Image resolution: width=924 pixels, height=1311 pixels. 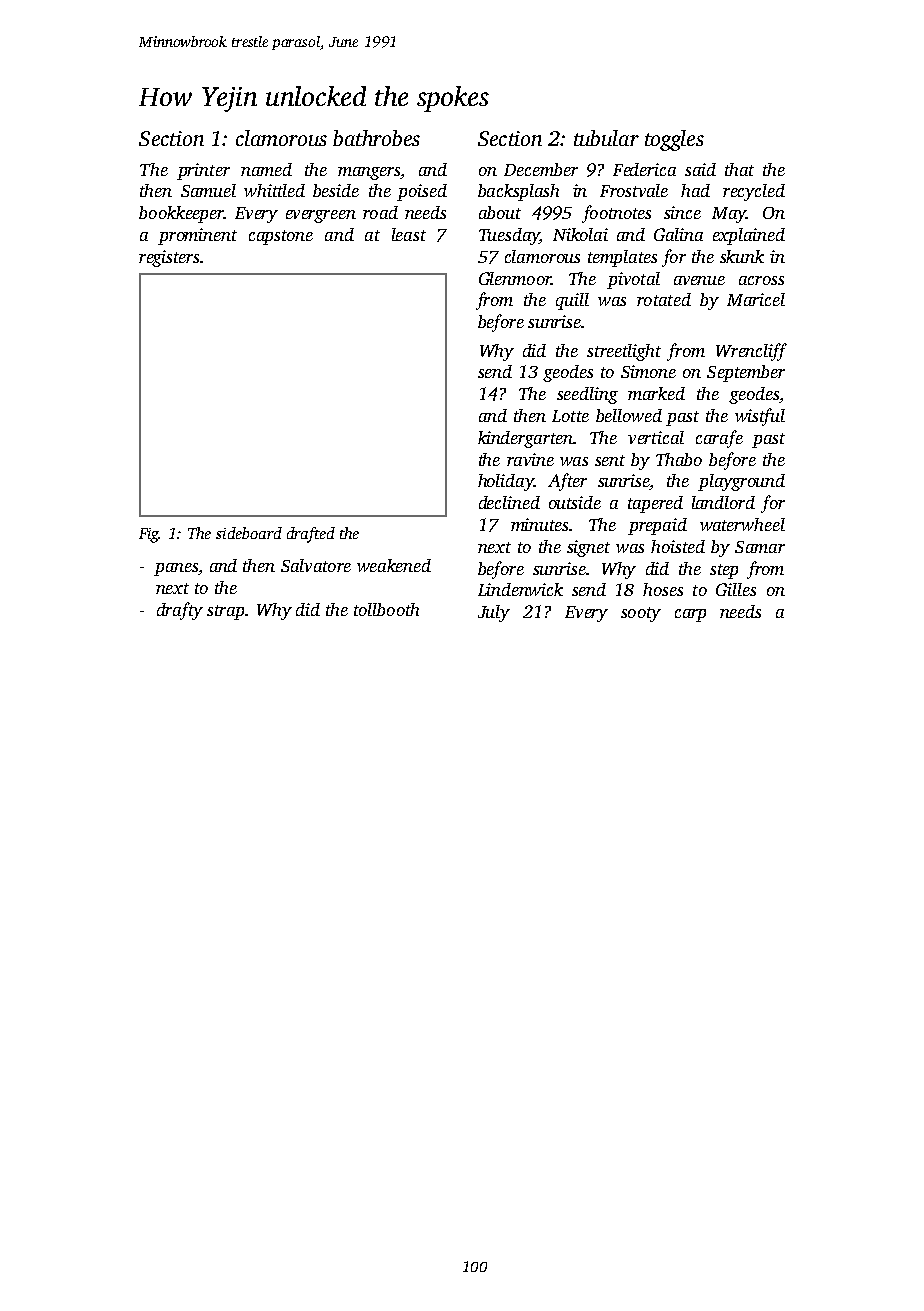 What do you see at coordinates (376, 138) in the screenshot?
I see `bathrobes` at bounding box center [376, 138].
